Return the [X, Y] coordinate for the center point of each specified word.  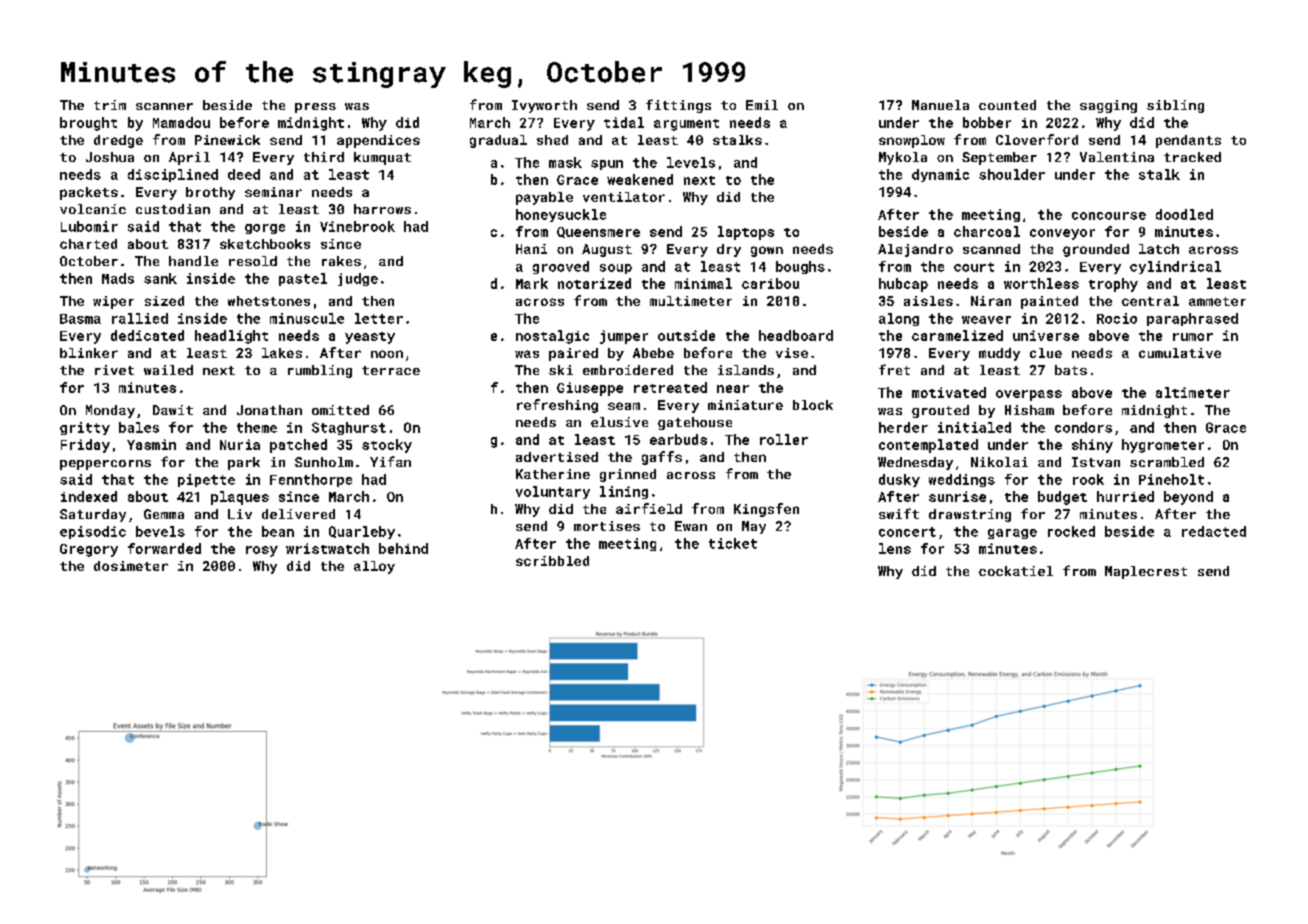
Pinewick [227, 140]
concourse [1109, 216]
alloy [374, 567]
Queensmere [598, 232]
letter [379, 318]
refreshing [557, 406]
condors [1083, 427]
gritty [85, 428]
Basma [80, 319]
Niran [991, 301]
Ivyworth [544, 106]
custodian [173, 209]
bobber [987, 122]
